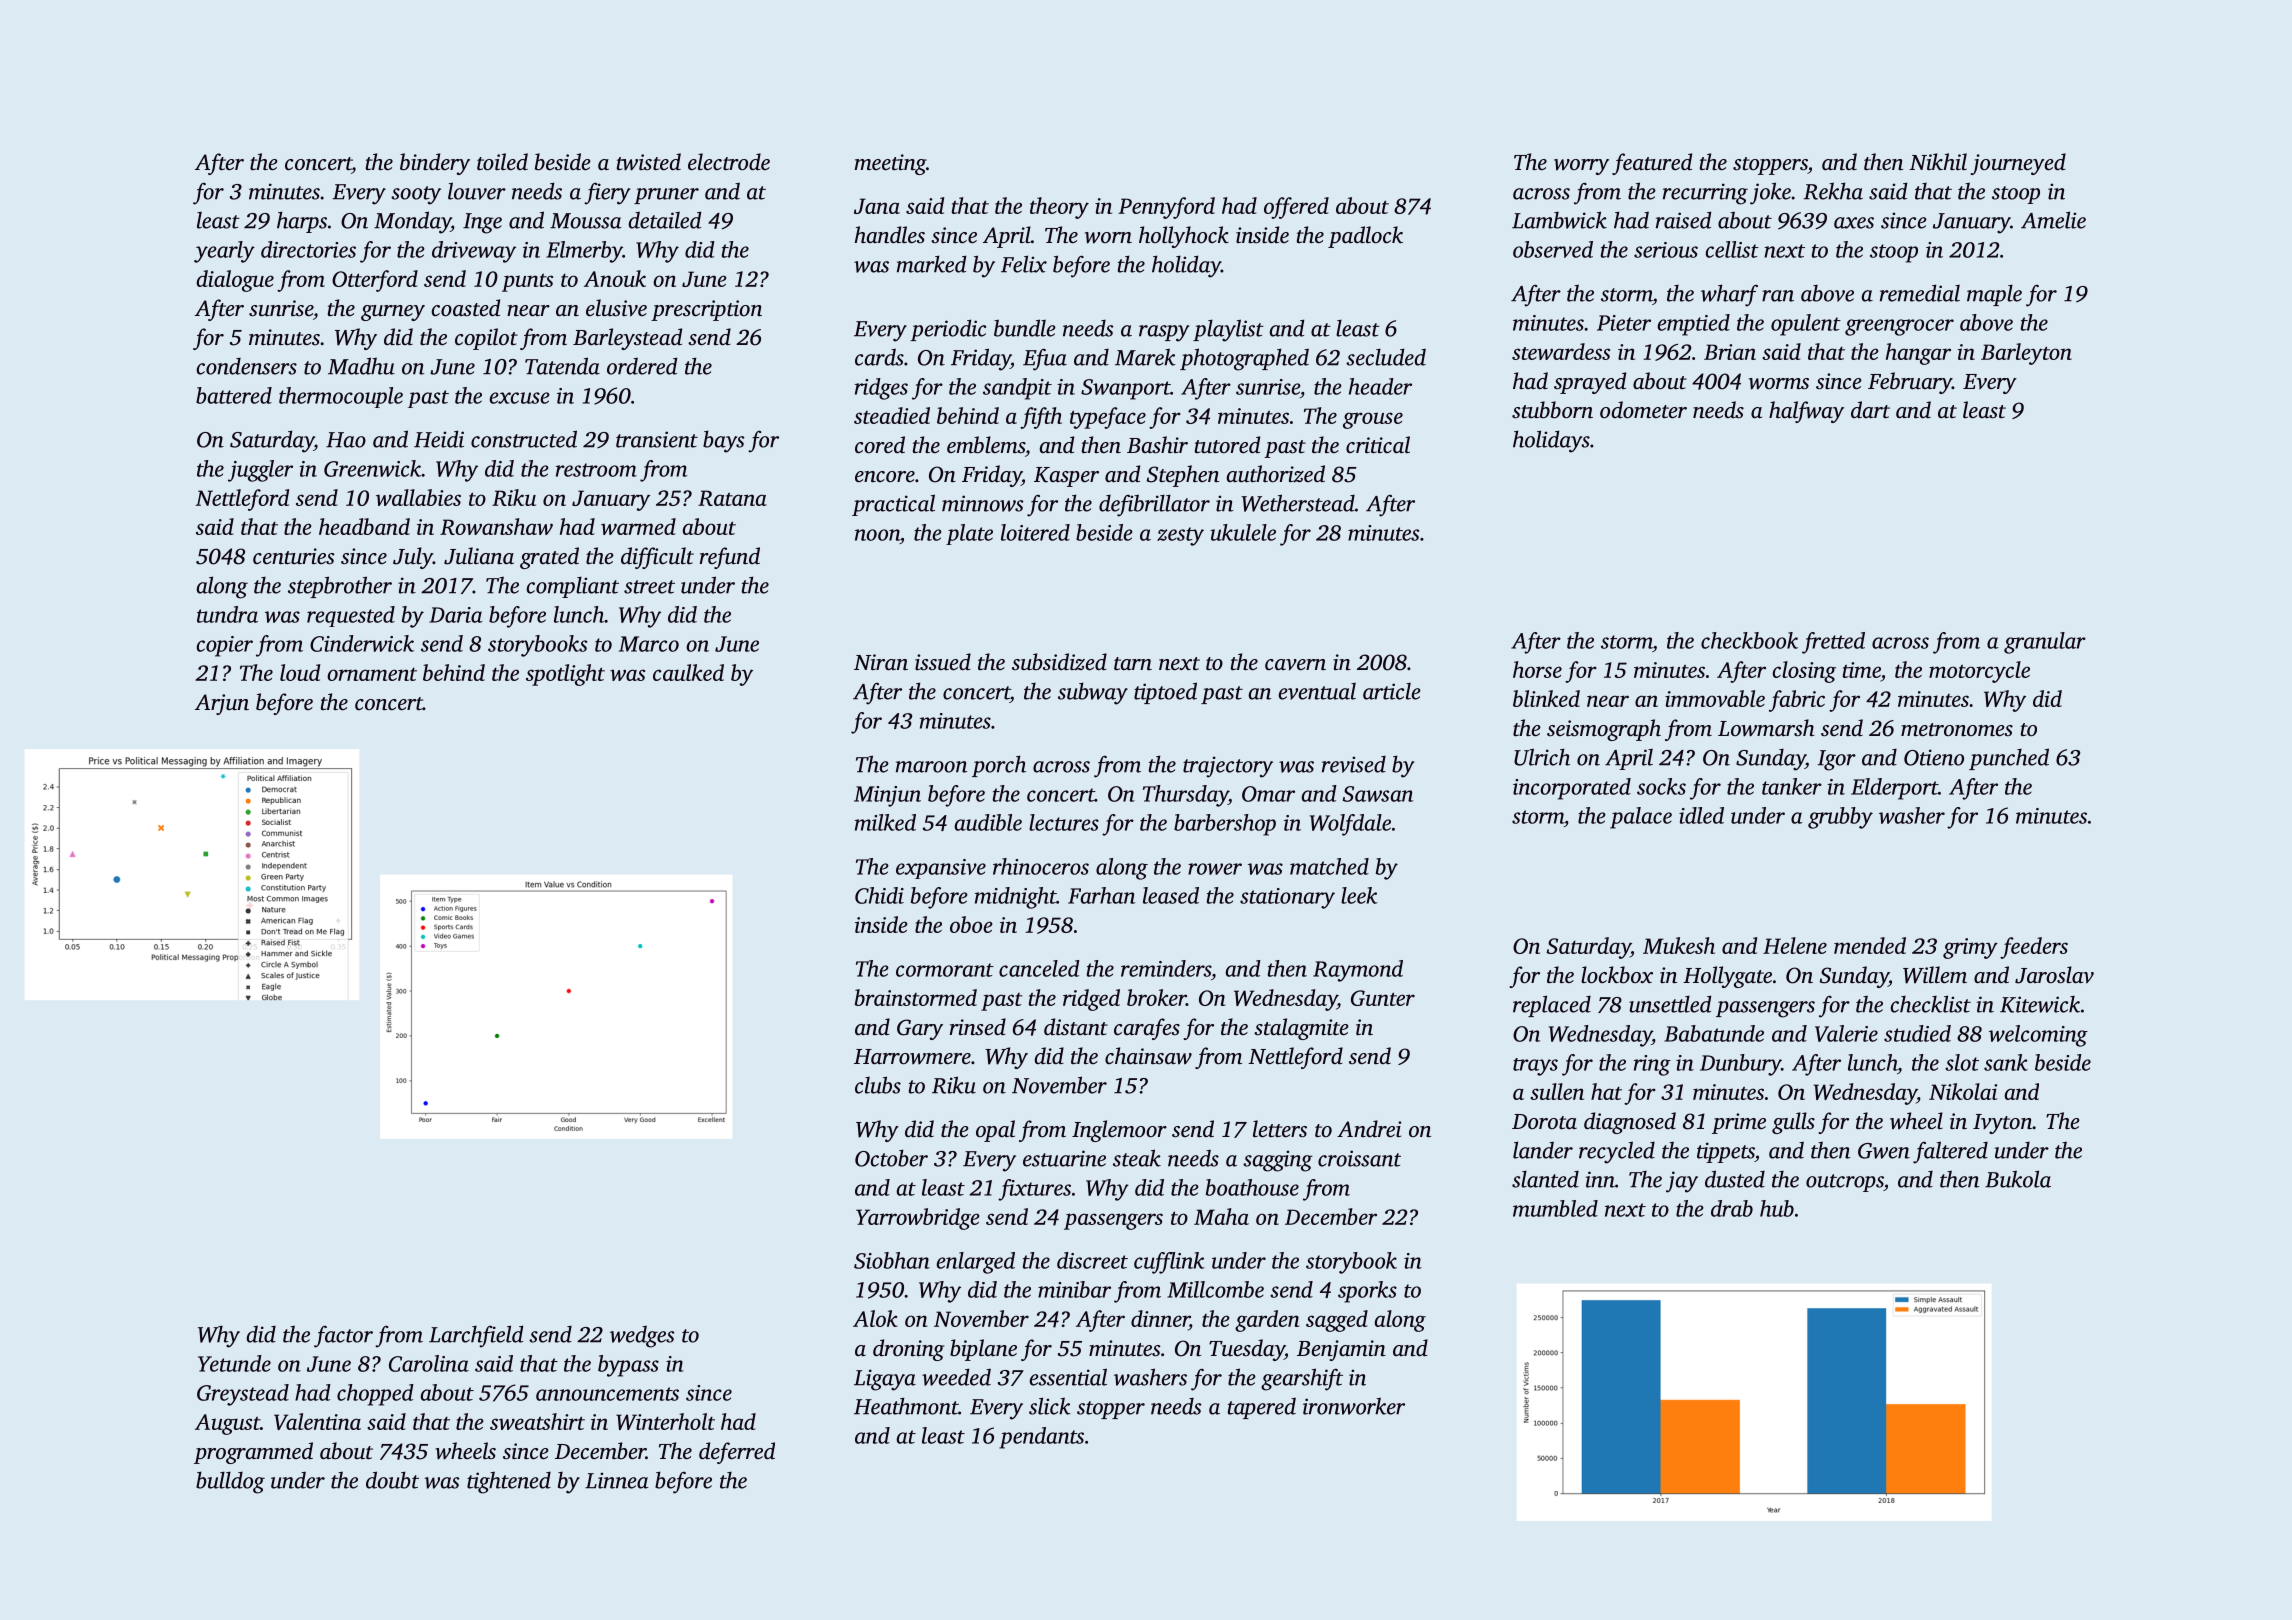 This screenshot has width=2292, height=1620. Describe the element at coordinates (2002, 1124) in the screenshot. I see `Ivyton` at that location.
